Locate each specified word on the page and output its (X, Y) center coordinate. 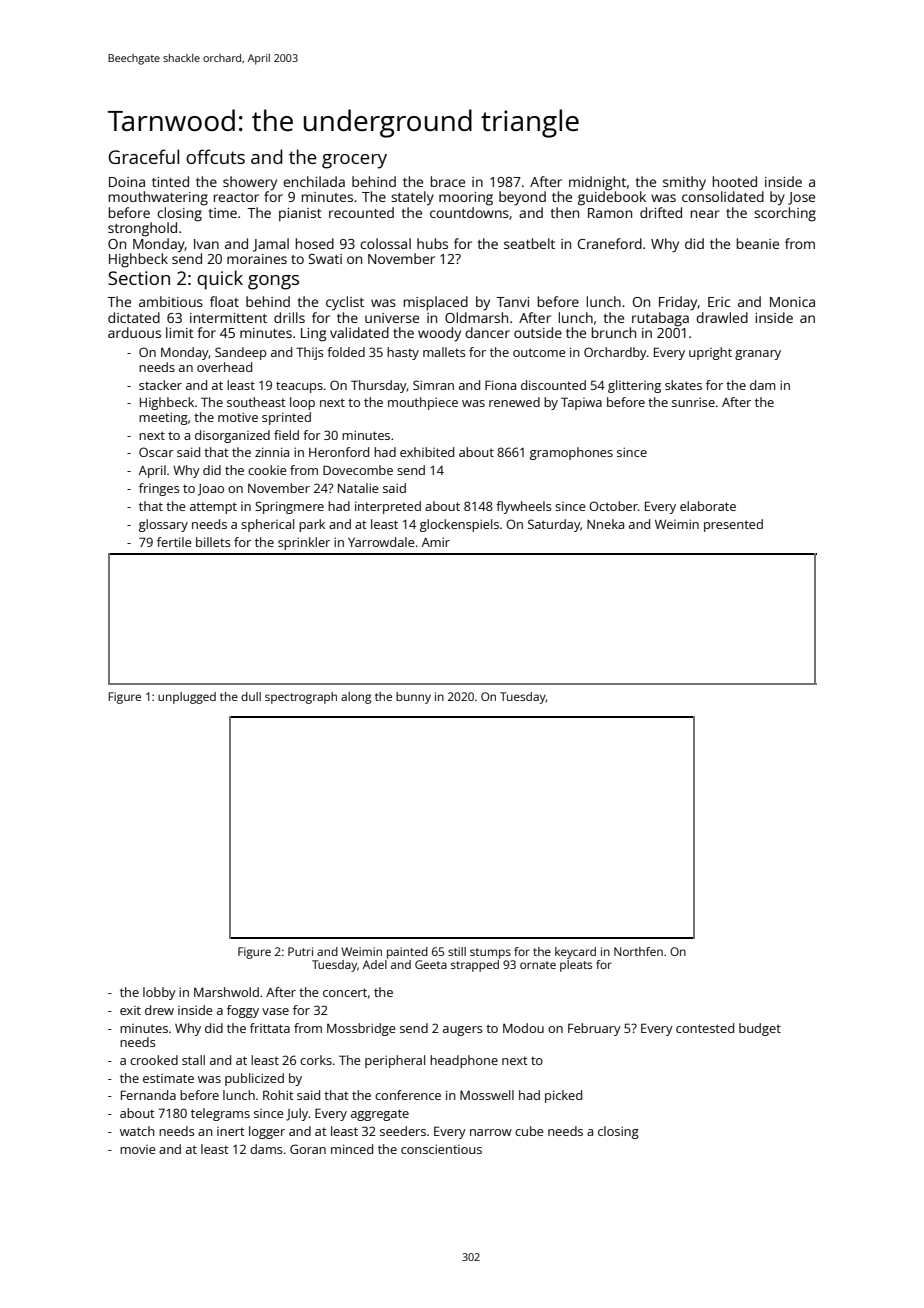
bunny (413, 698)
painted (407, 953)
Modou (523, 1028)
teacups (299, 387)
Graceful (143, 156)
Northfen (638, 951)
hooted (735, 181)
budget (760, 1029)
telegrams (220, 1114)
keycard (575, 953)
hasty (403, 353)
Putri (300, 951)
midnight (597, 183)
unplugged (187, 698)
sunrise (693, 402)
